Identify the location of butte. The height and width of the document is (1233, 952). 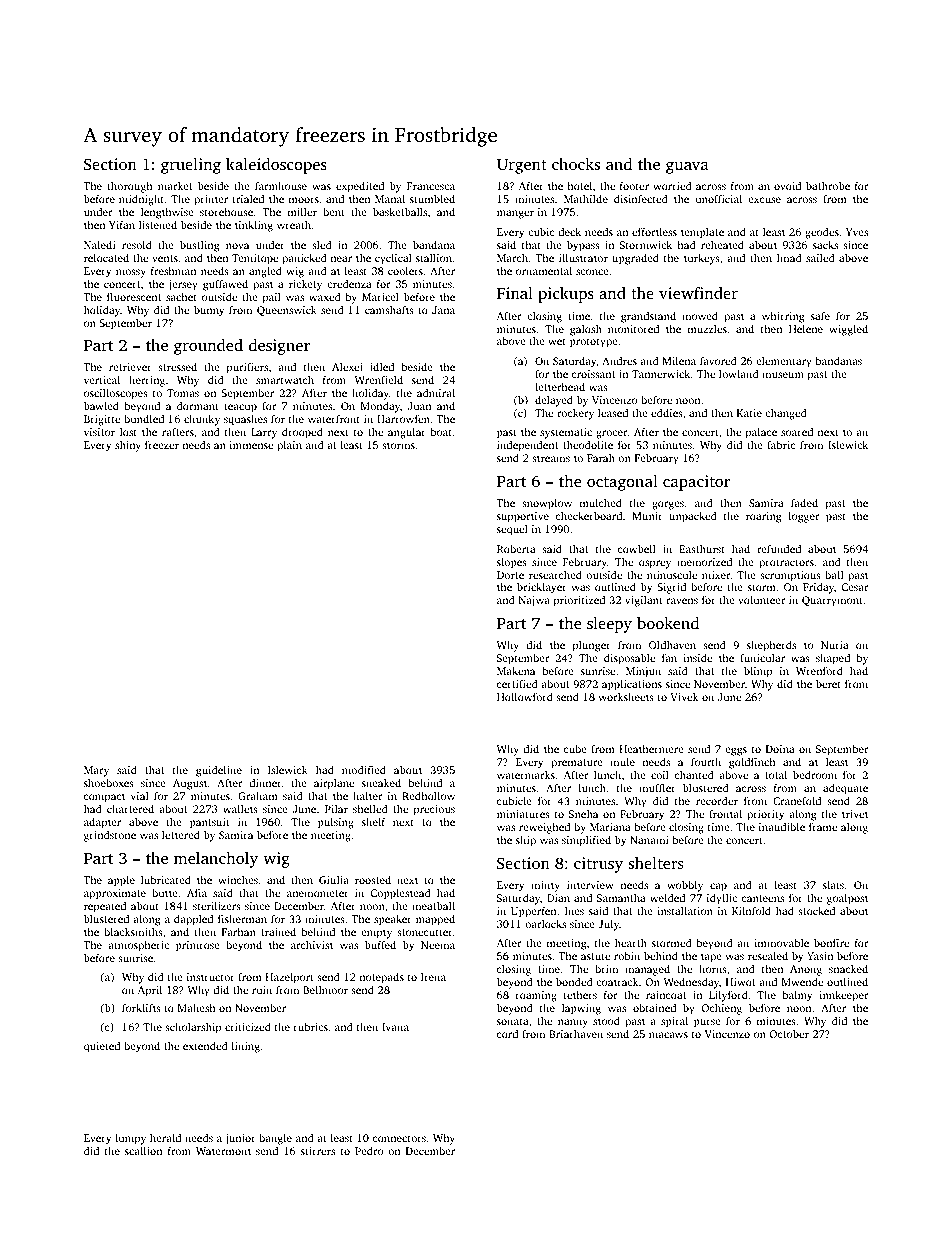
(165, 892).
